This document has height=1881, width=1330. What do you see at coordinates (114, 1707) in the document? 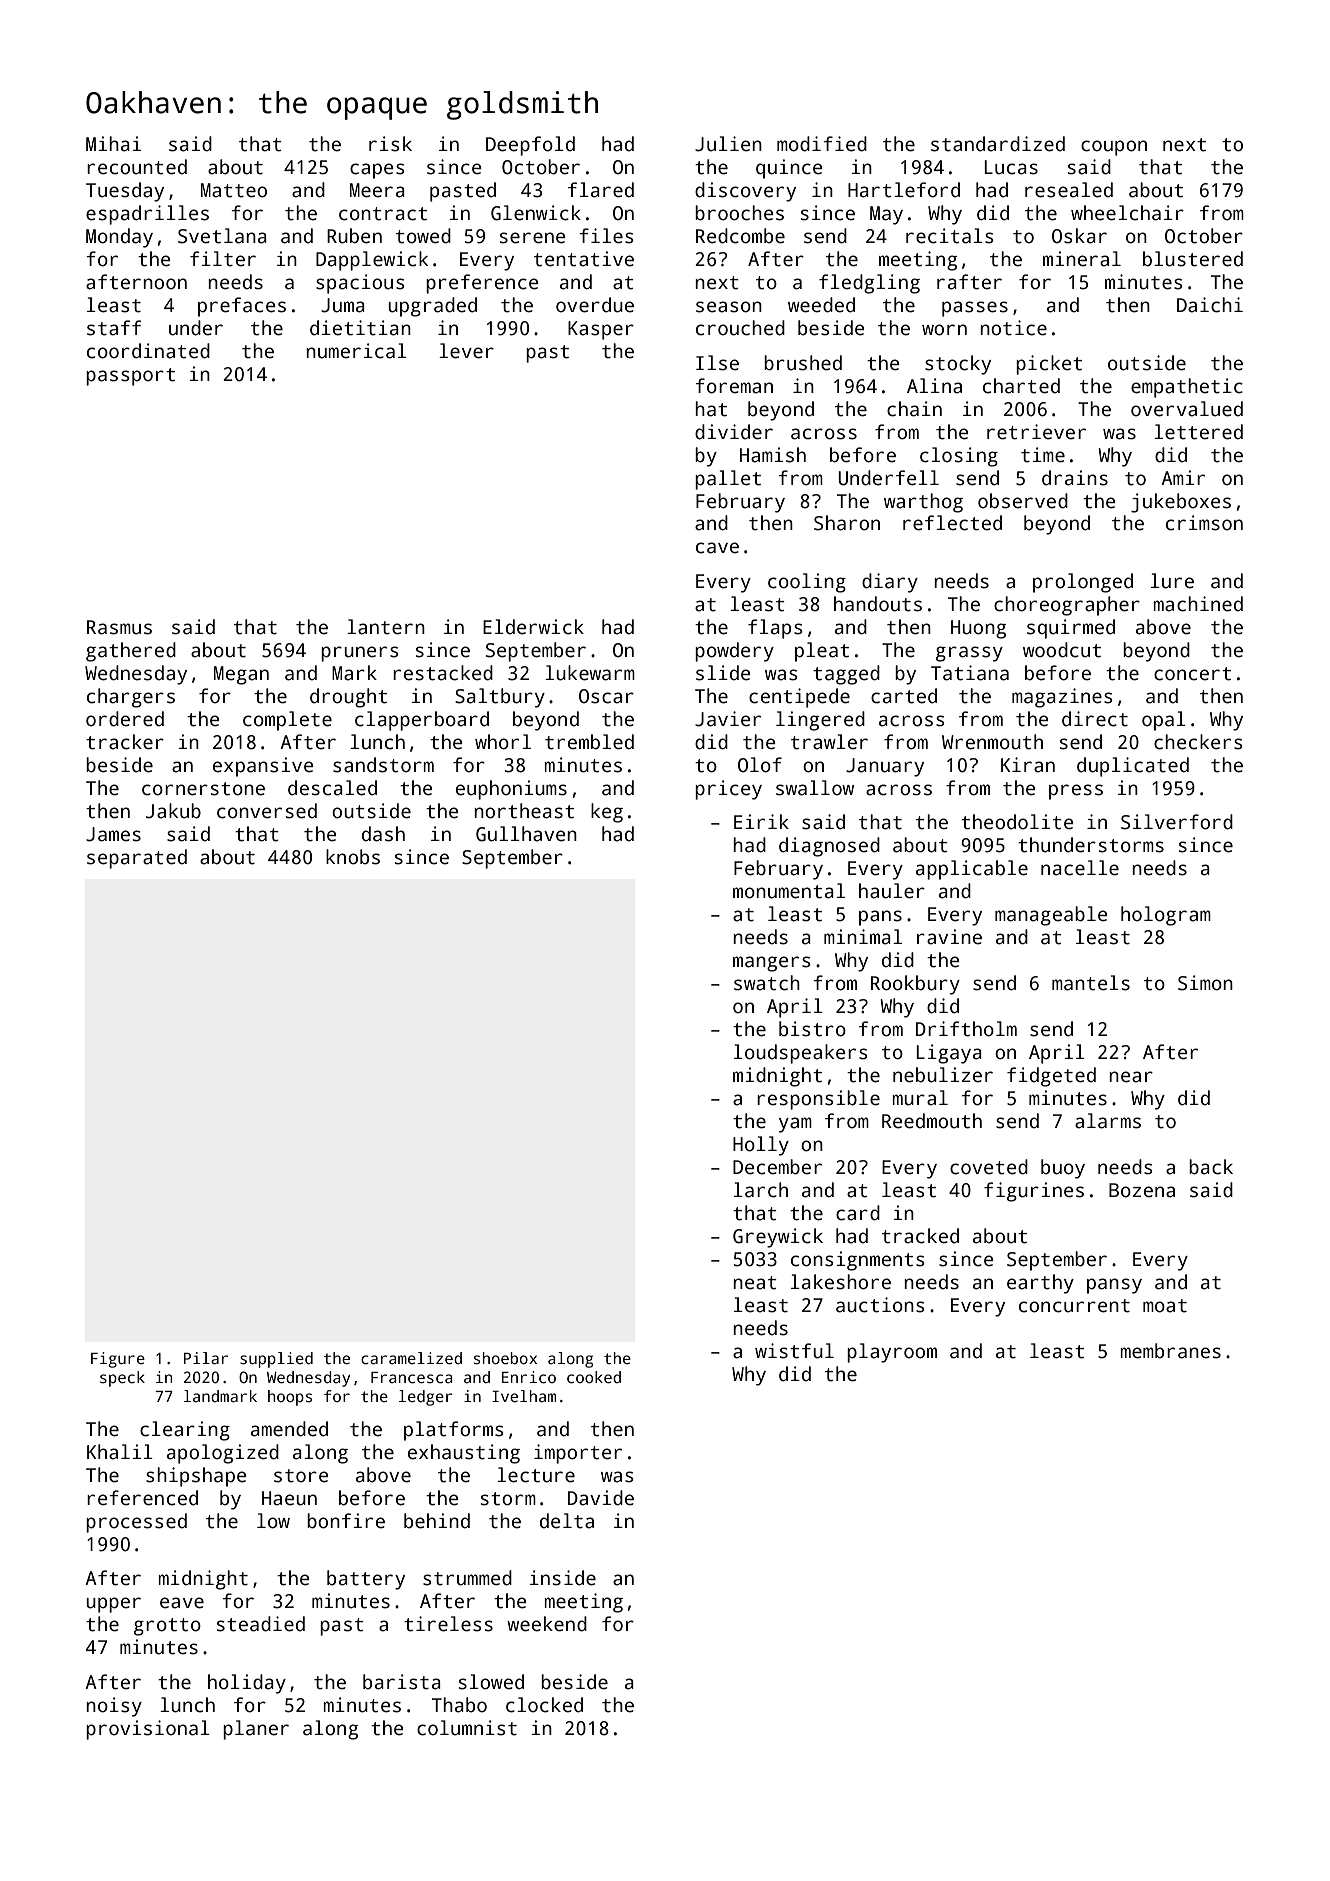
I see `noisy` at bounding box center [114, 1707].
